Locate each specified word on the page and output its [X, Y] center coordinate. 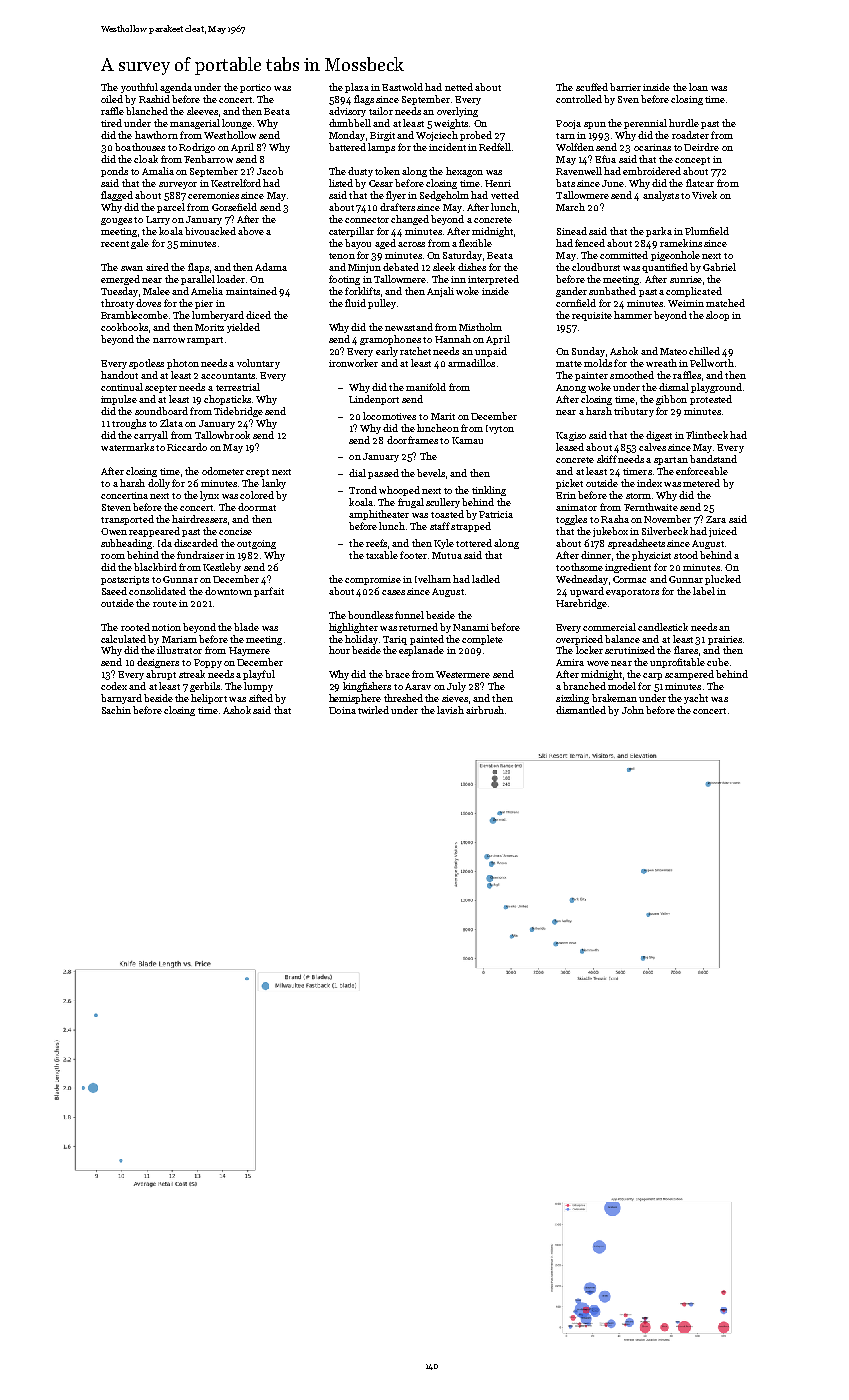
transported [127, 520]
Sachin [116, 710]
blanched [147, 111]
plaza [357, 88]
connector [367, 220]
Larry [158, 220]
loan [698, 87]
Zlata [171, 423]
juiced [723, 532]
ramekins [681, 243]
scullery [443, 503]
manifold [426, 387]
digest [659, 436]
